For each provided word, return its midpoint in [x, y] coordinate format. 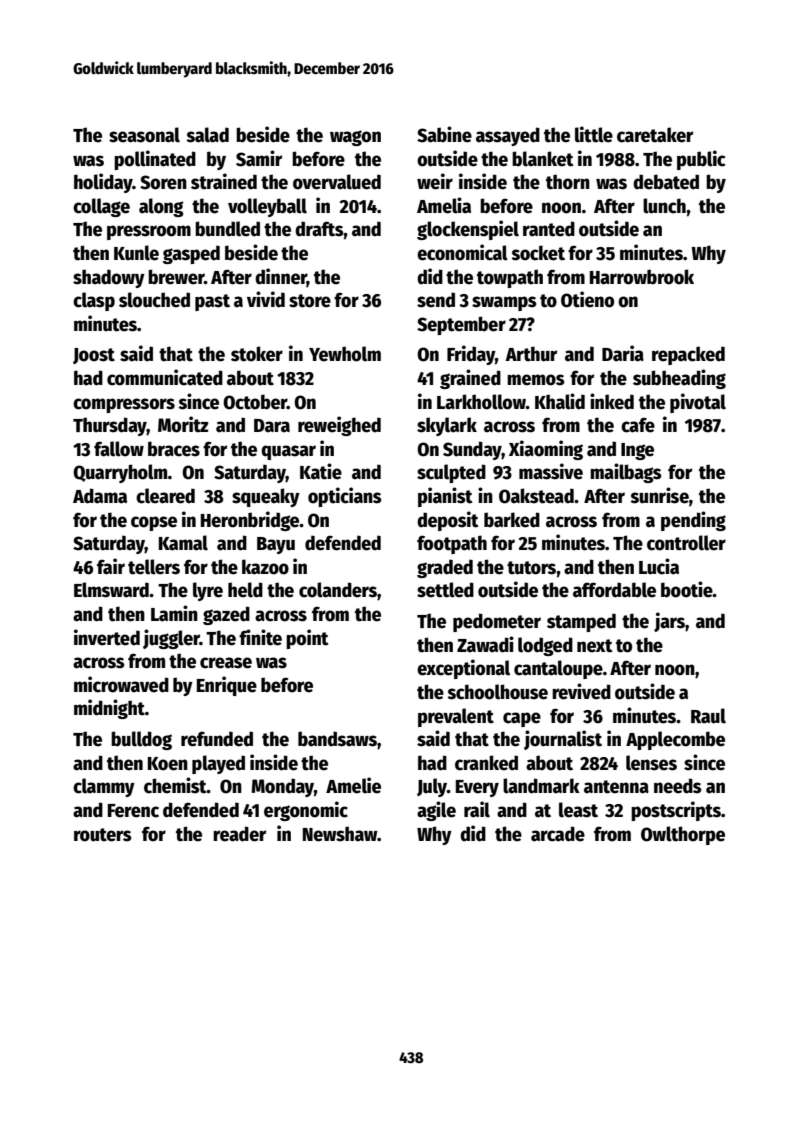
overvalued [337, 182]
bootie [687, 589]
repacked [688, 355]
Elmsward [111, 590]
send [436, 300]
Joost [94, 356]
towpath [510, 278]
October [255, 402]
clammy [104, 787]
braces [174, 449]
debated [666, 182]
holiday [103, 183]
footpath [452, 544]
